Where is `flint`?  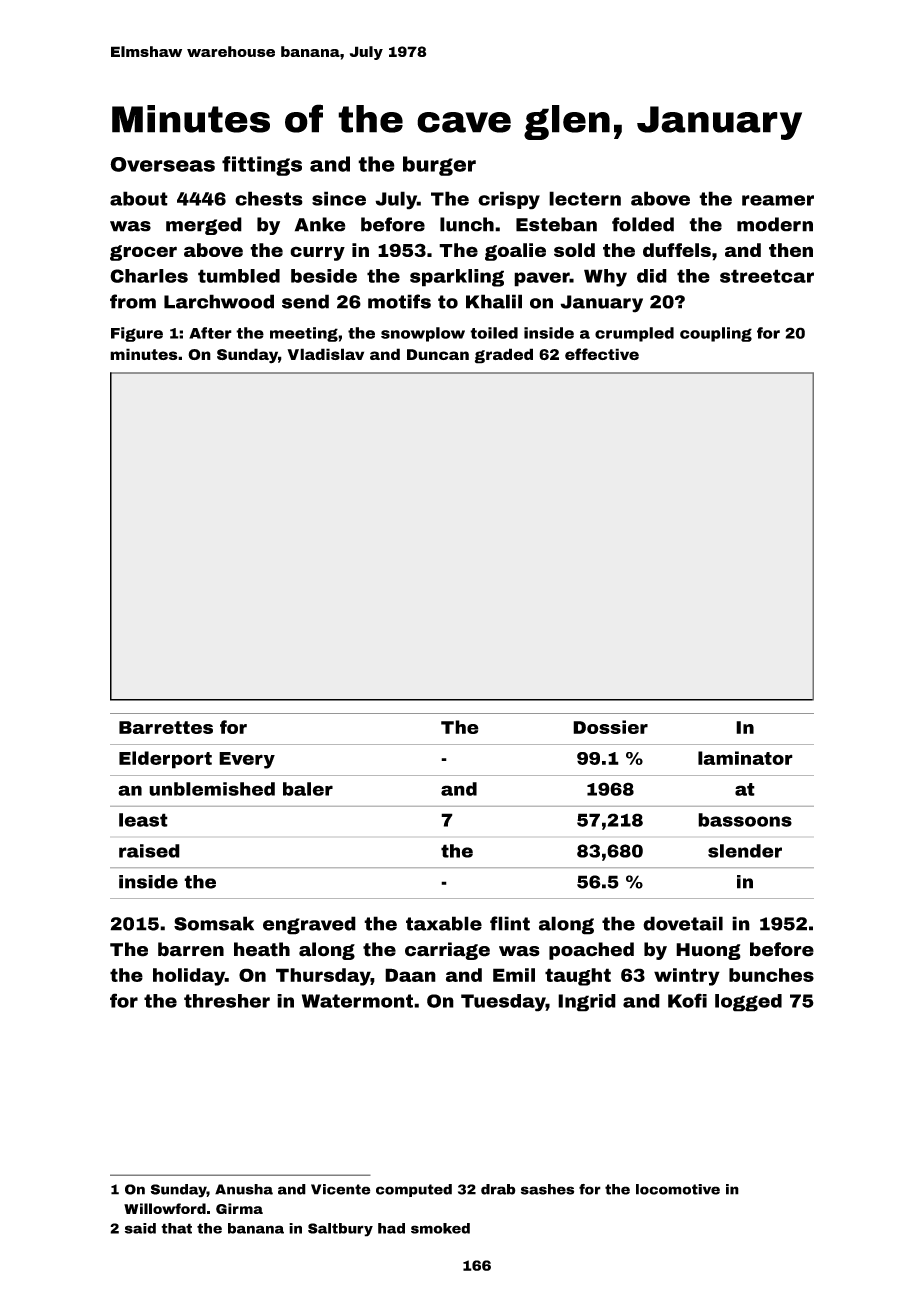
flint is located at coordinates (510, 923).
